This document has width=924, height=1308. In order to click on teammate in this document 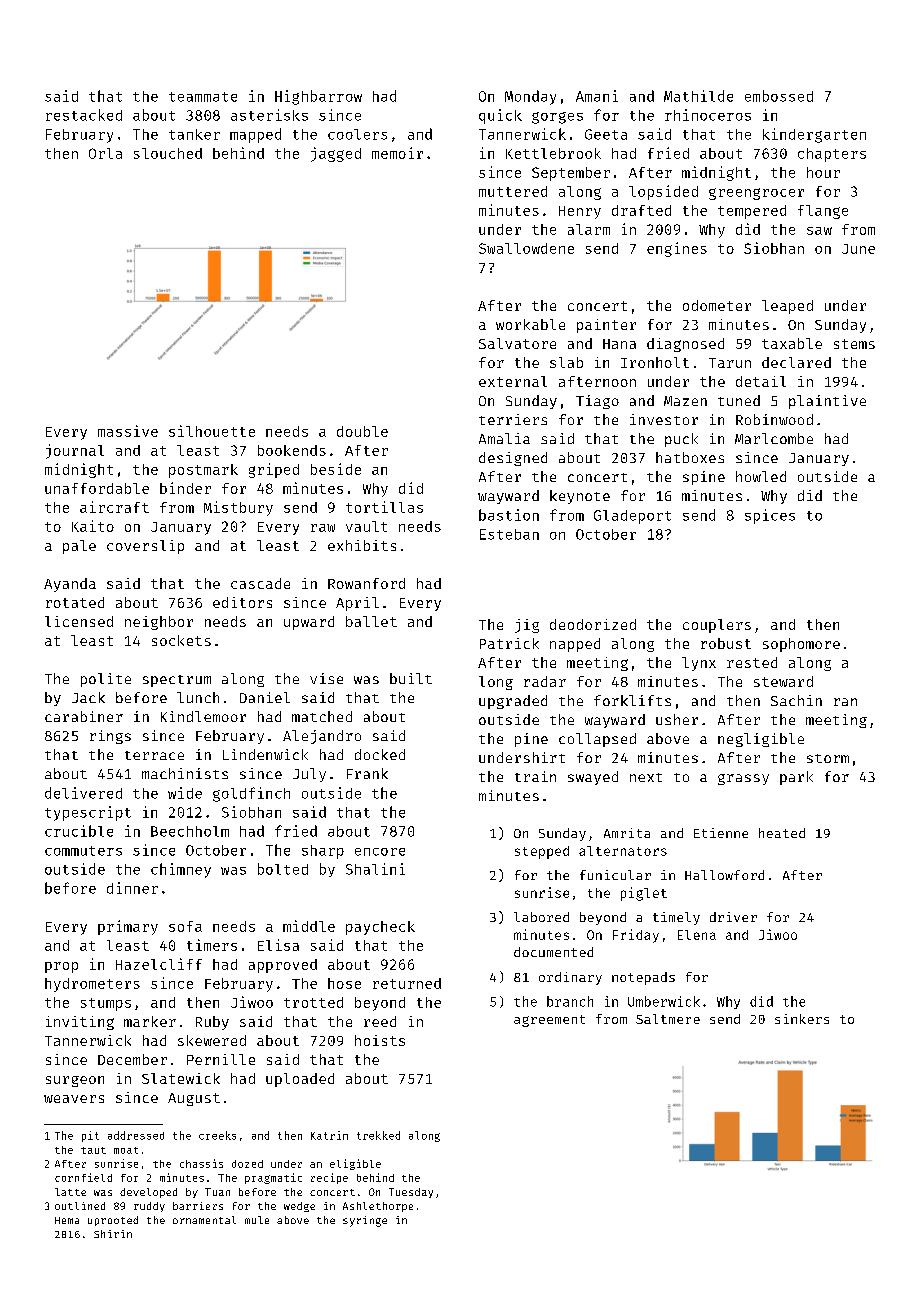, I will do `click(203, 97)`.
